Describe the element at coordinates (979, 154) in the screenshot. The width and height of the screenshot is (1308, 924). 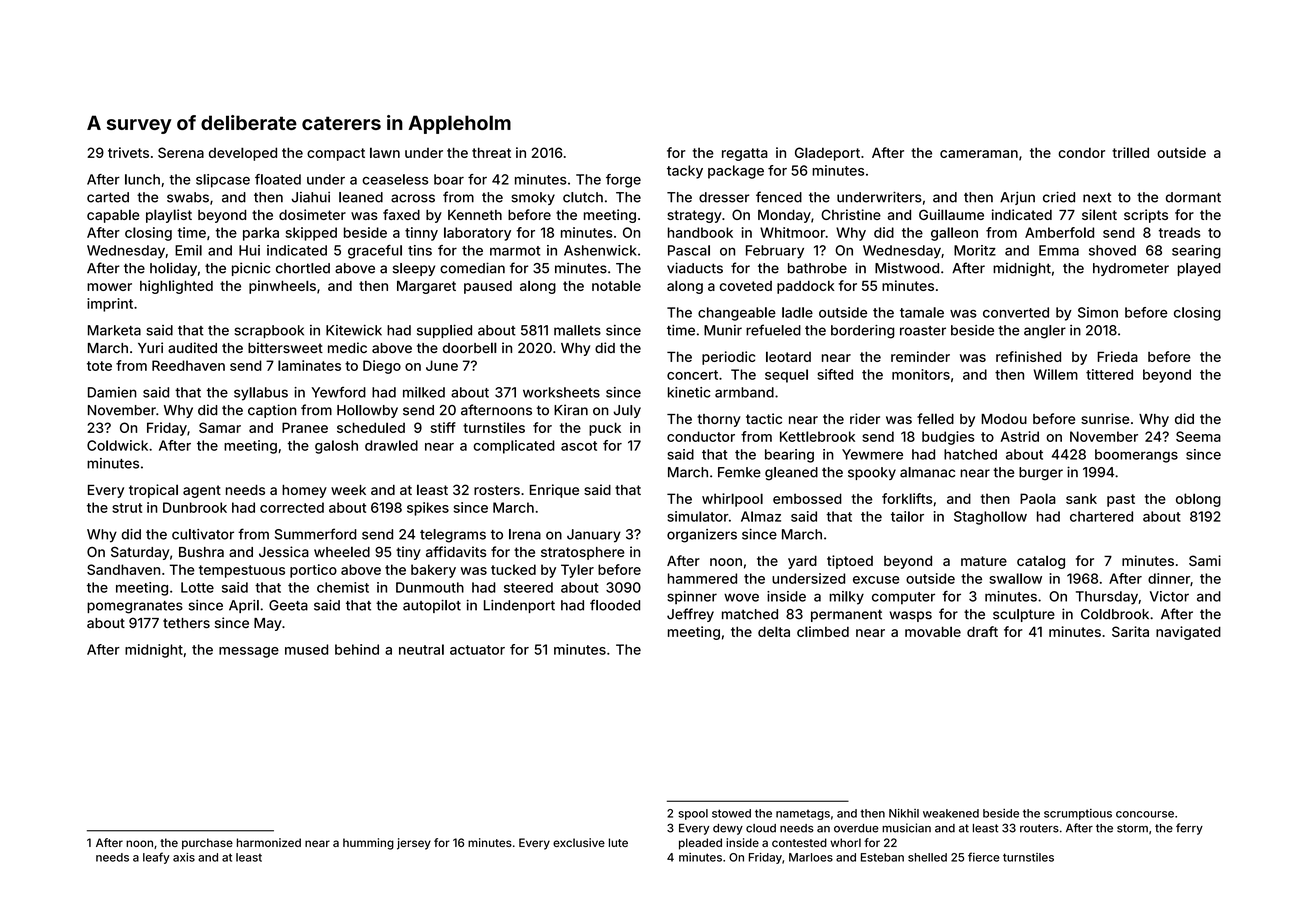
I see `cameraman` at that location.
